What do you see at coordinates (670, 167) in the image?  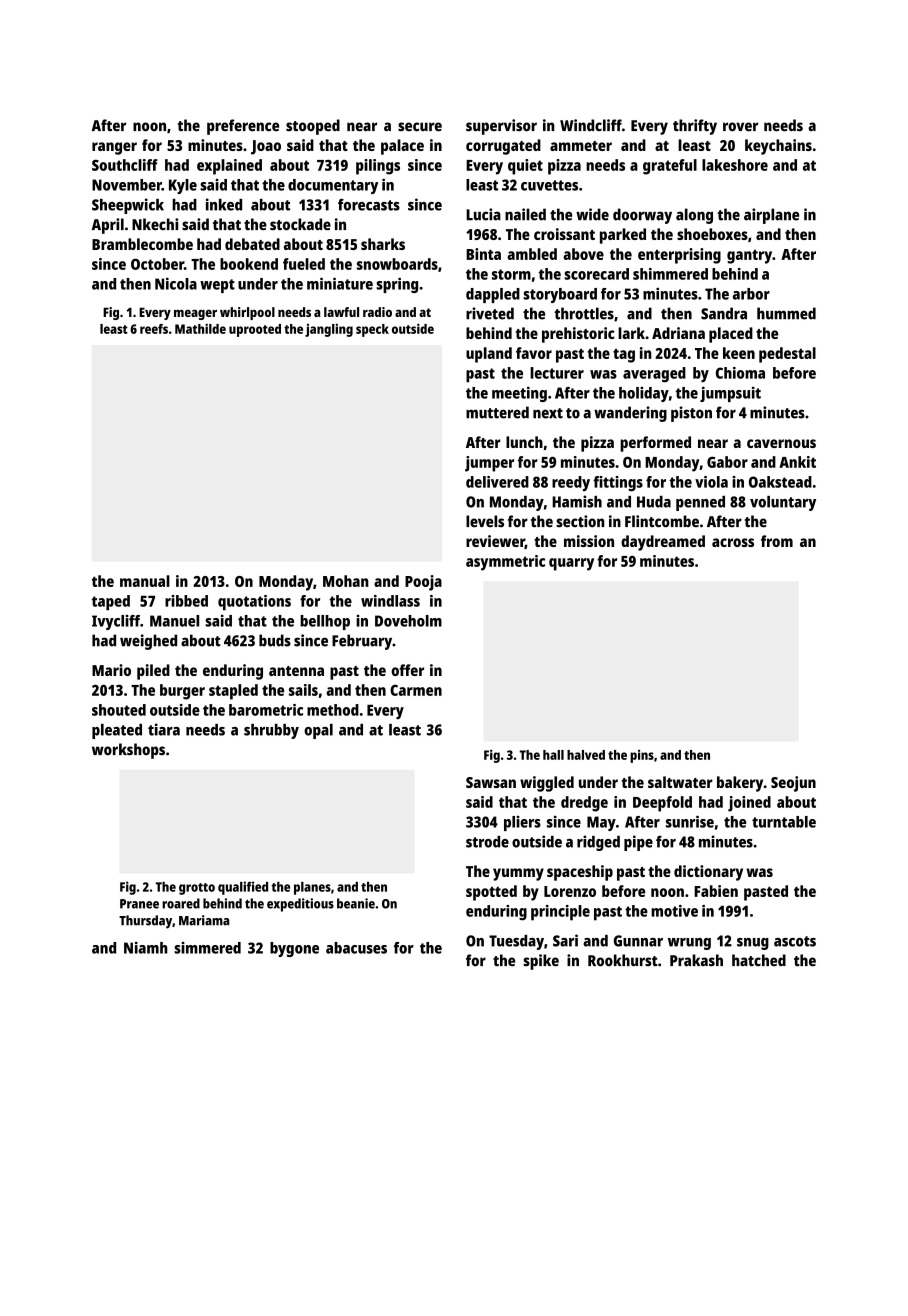 I see `grateful` at bounding box center [670, 167].
